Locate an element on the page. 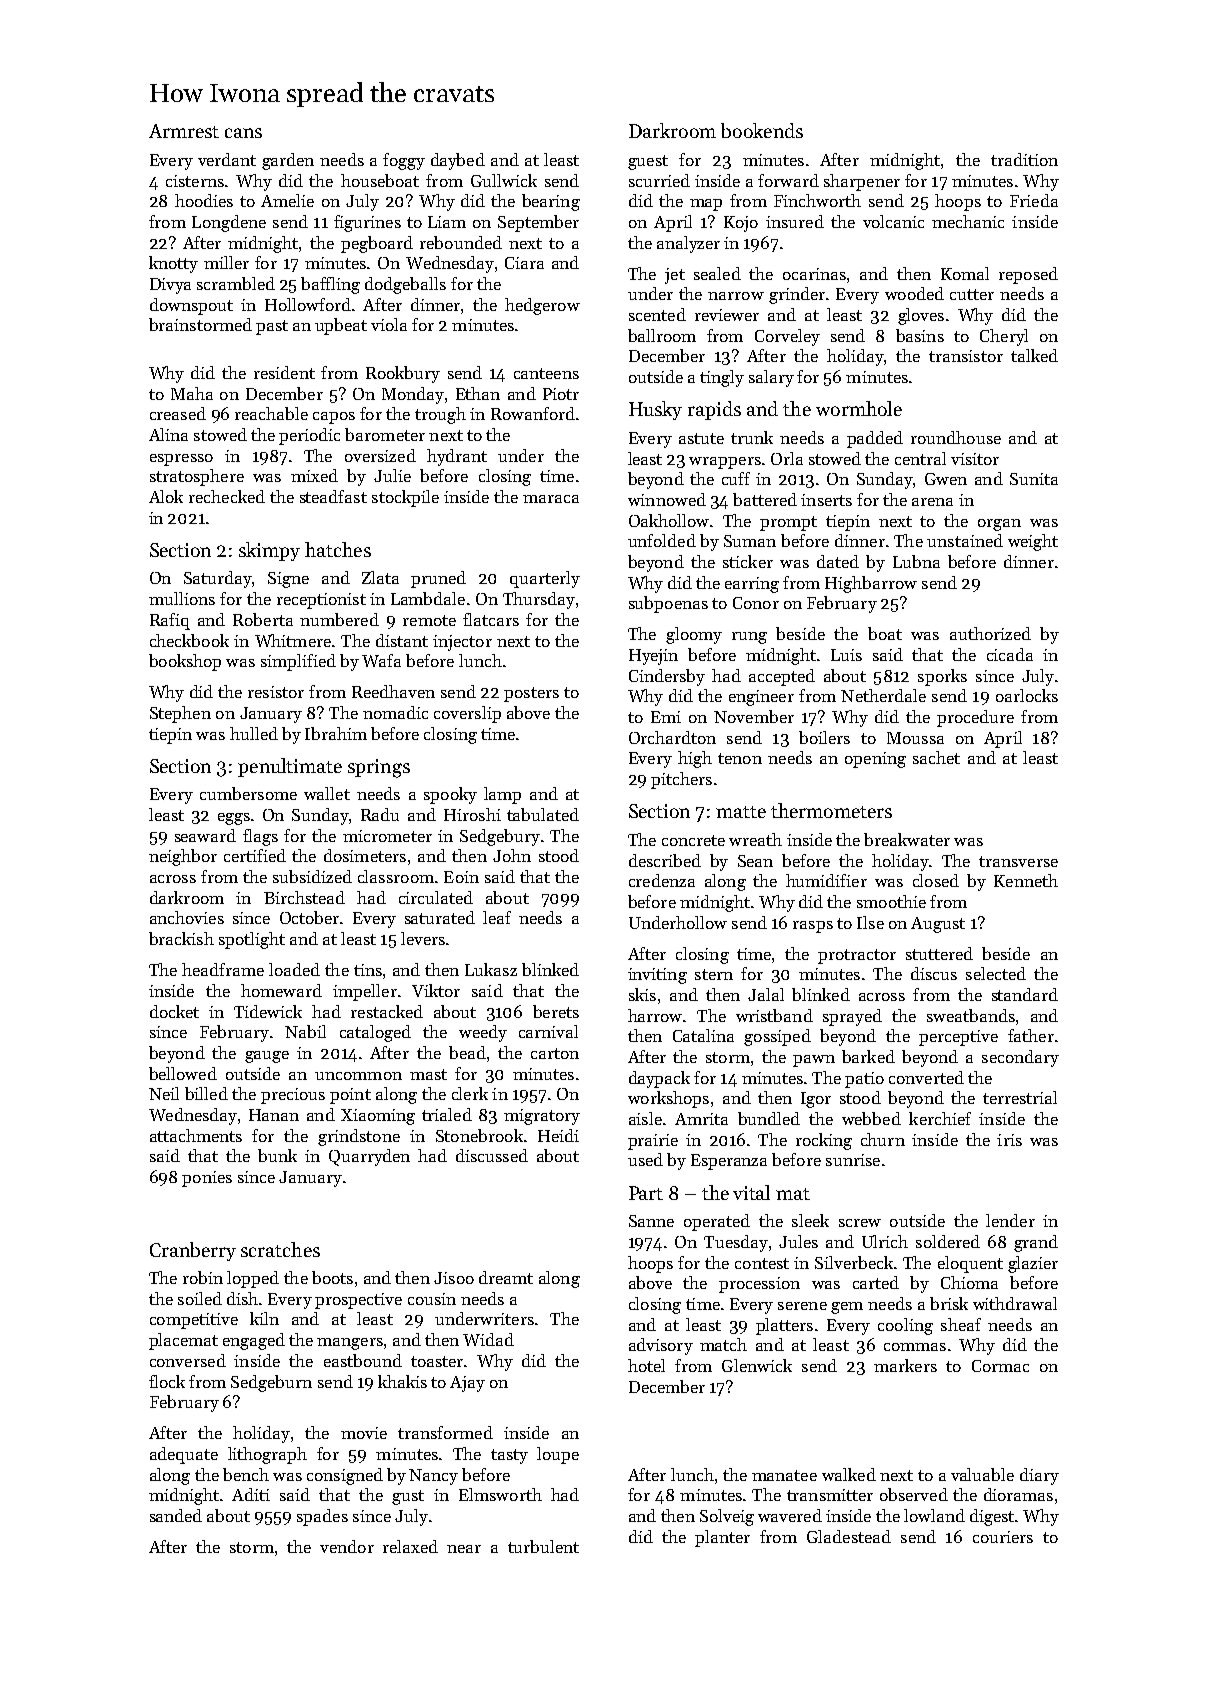  leaf is located at coordinates (497, 917).
